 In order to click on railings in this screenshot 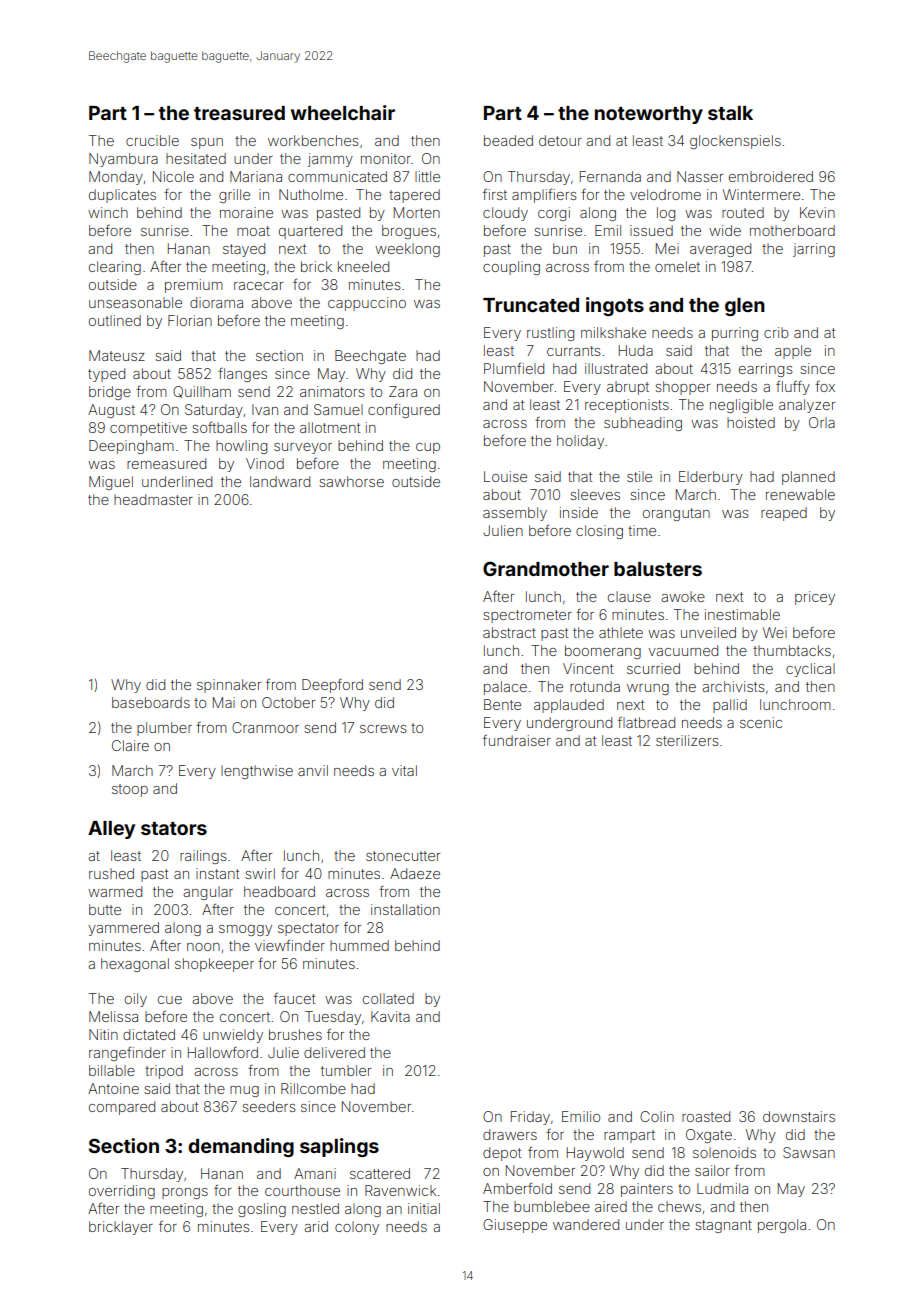, I will do `click(203, 857)`.
